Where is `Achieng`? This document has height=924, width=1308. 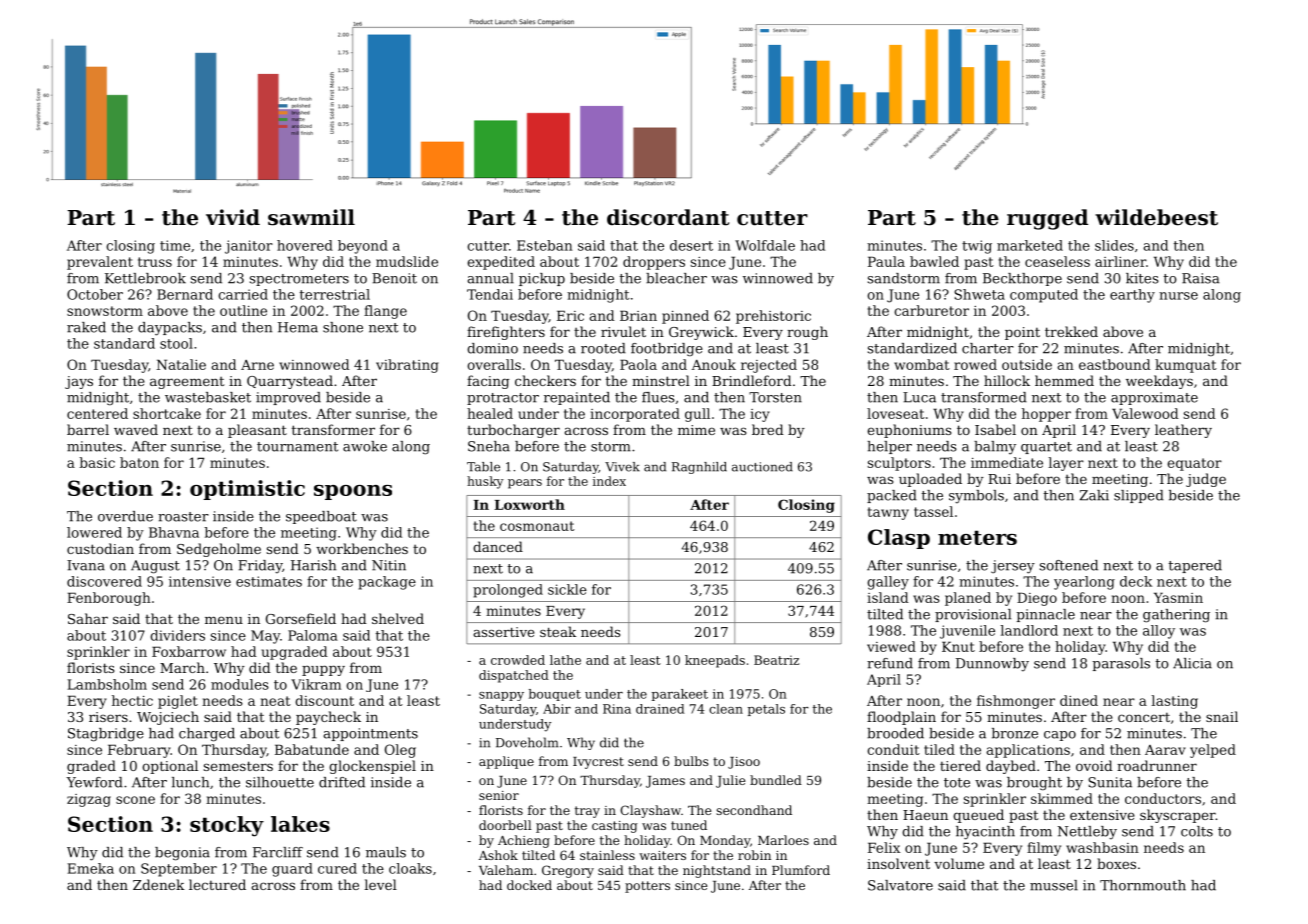
Achieng is located at coordinates (524, 841).
